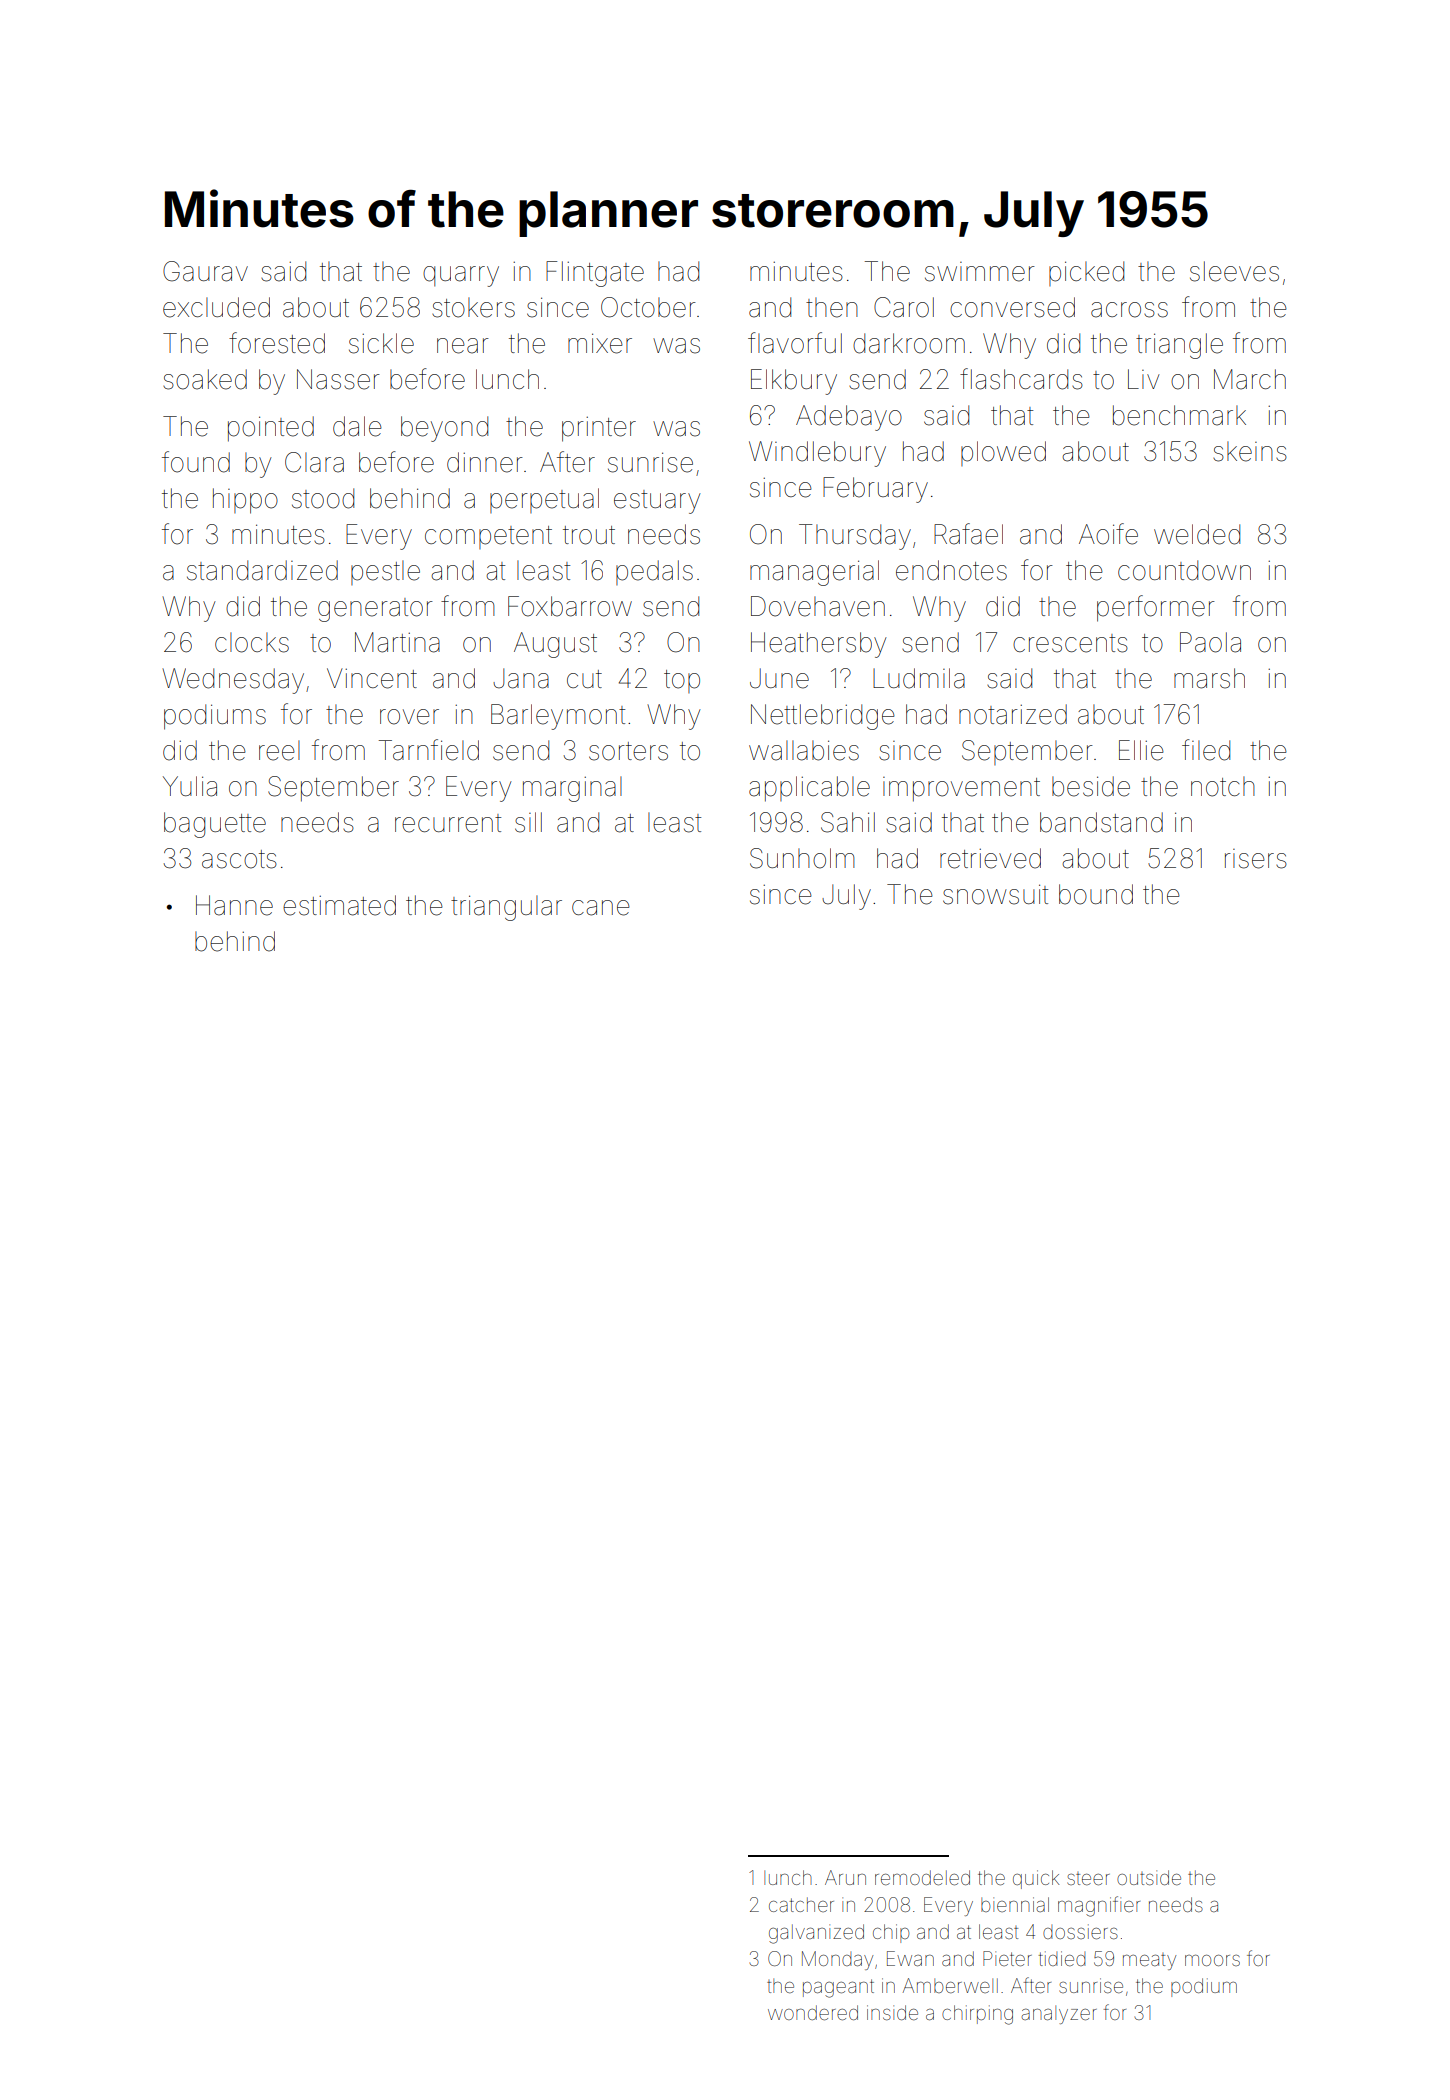 This image has height=2100, width=1450. I want to click on quarry, so click(461, 276).
